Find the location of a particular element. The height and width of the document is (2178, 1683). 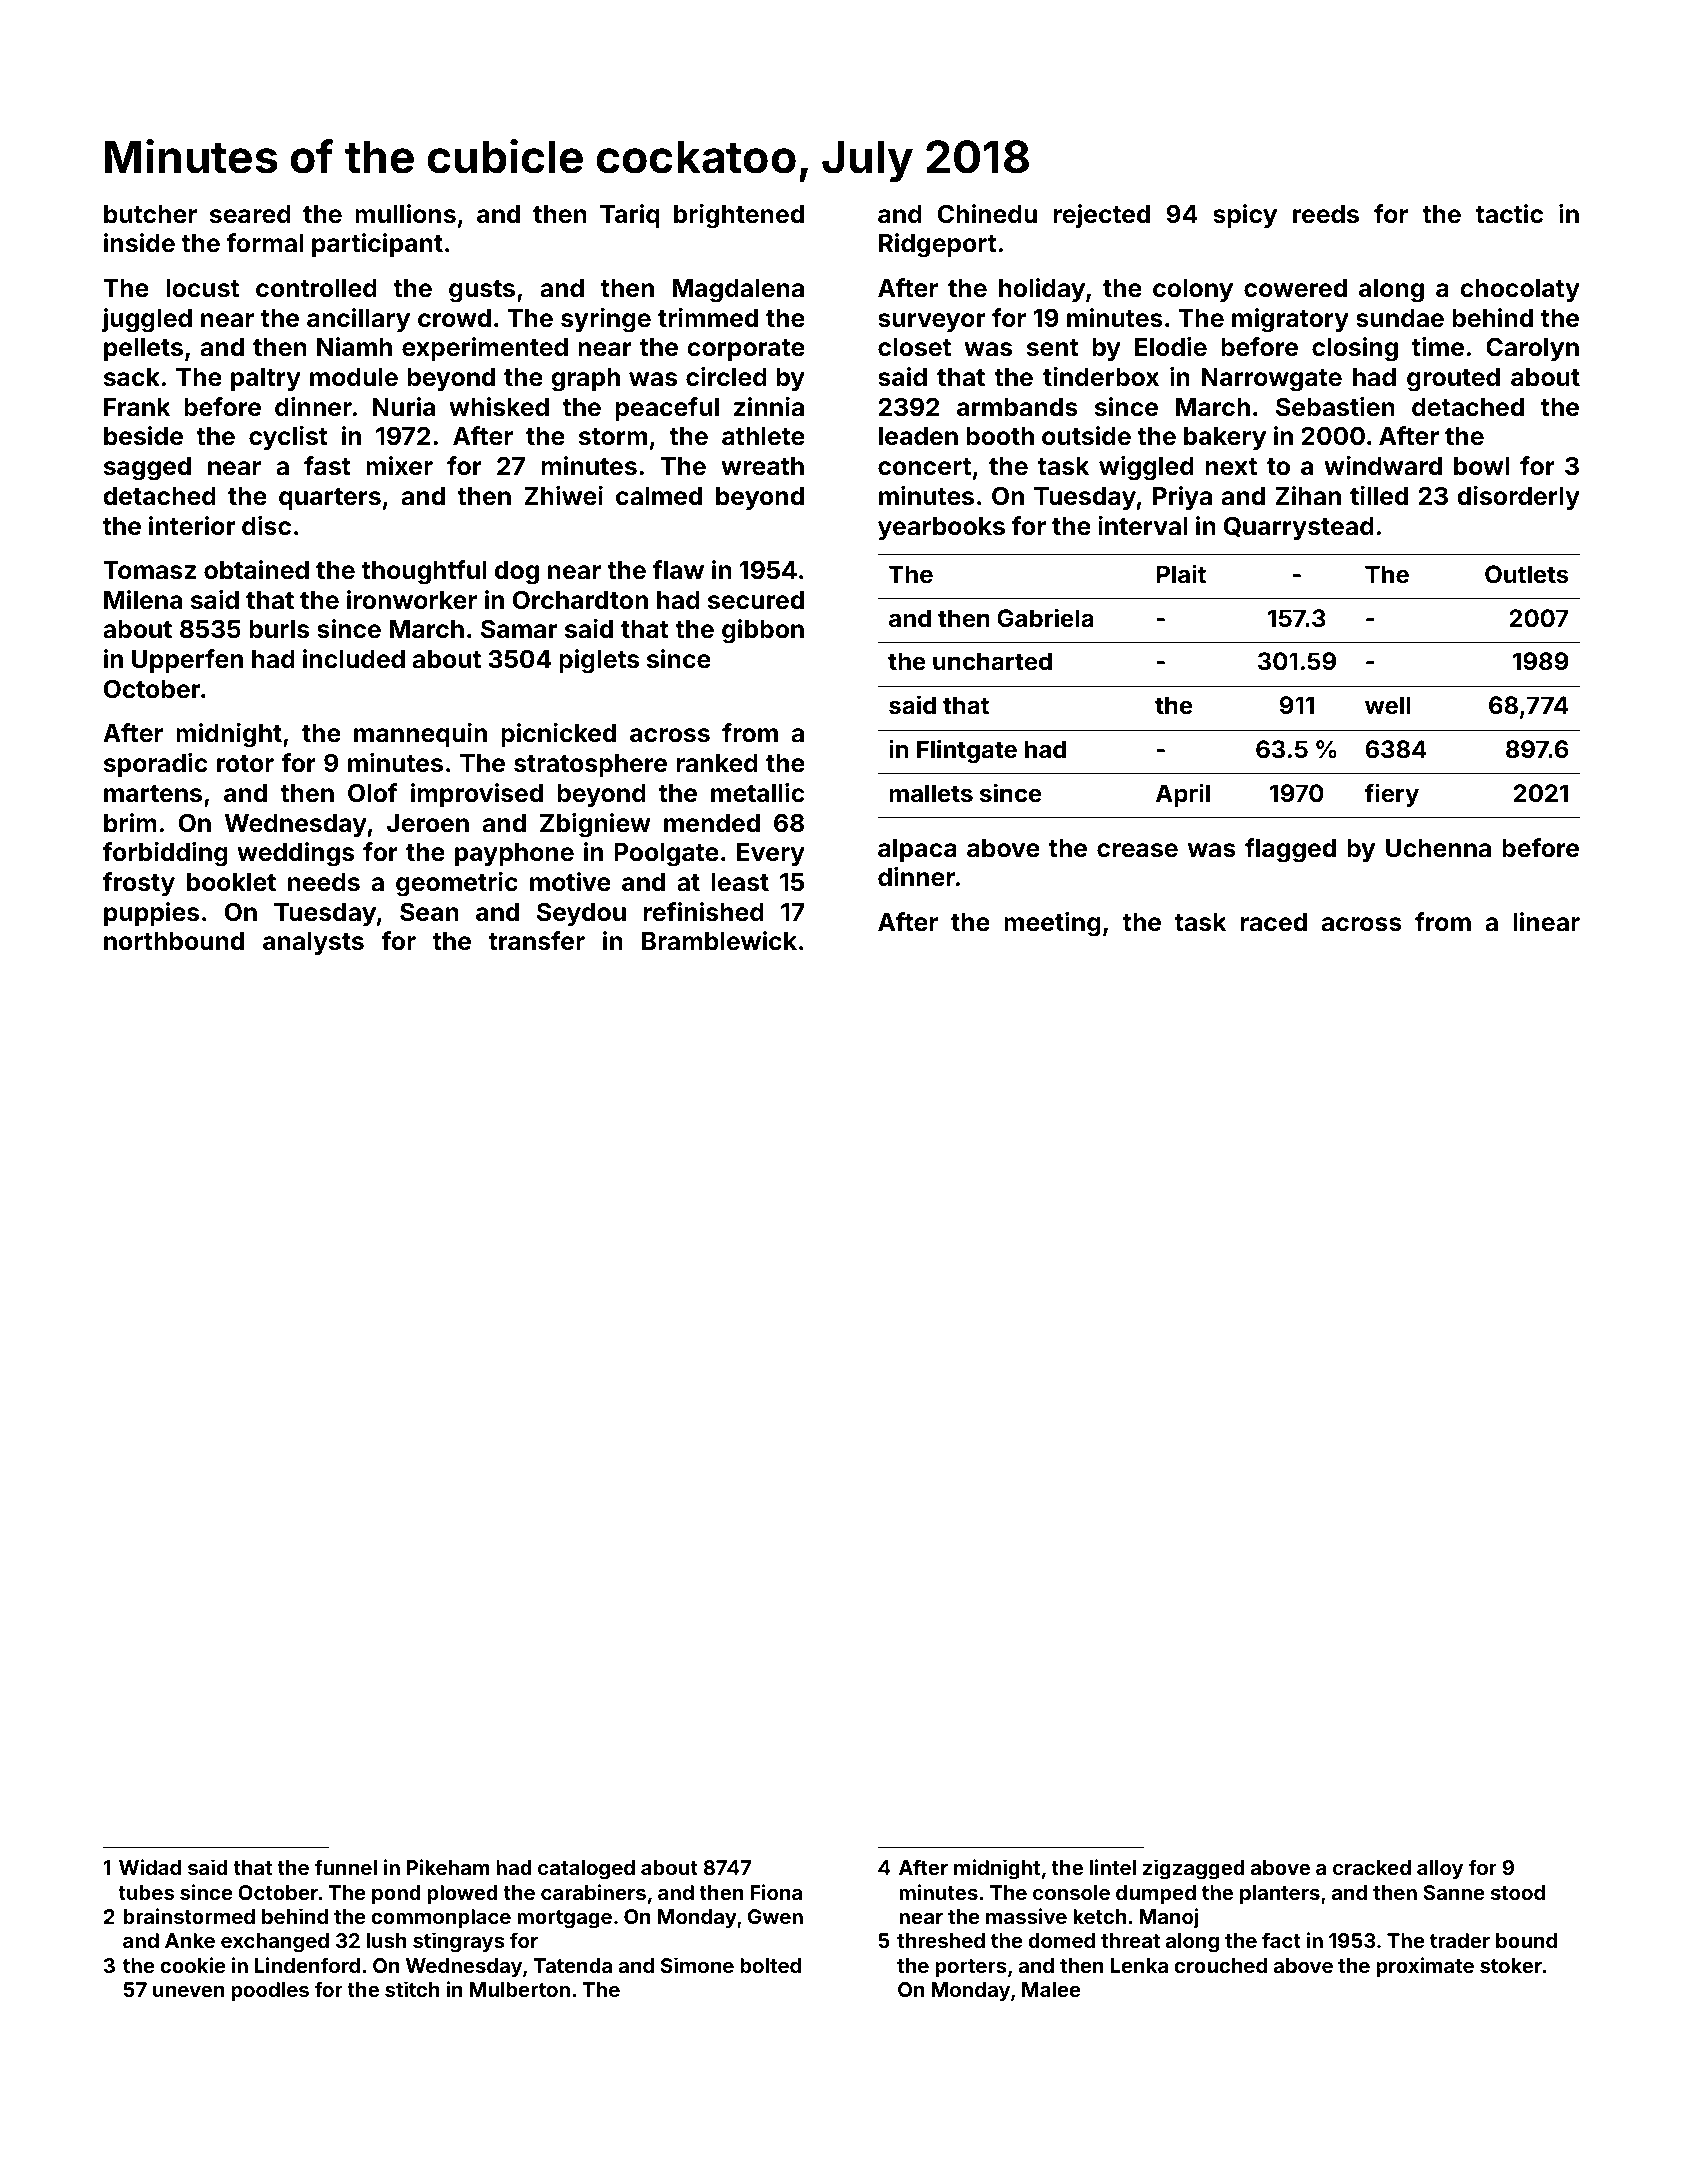

sundae is located at coordinates (1400, 318).
